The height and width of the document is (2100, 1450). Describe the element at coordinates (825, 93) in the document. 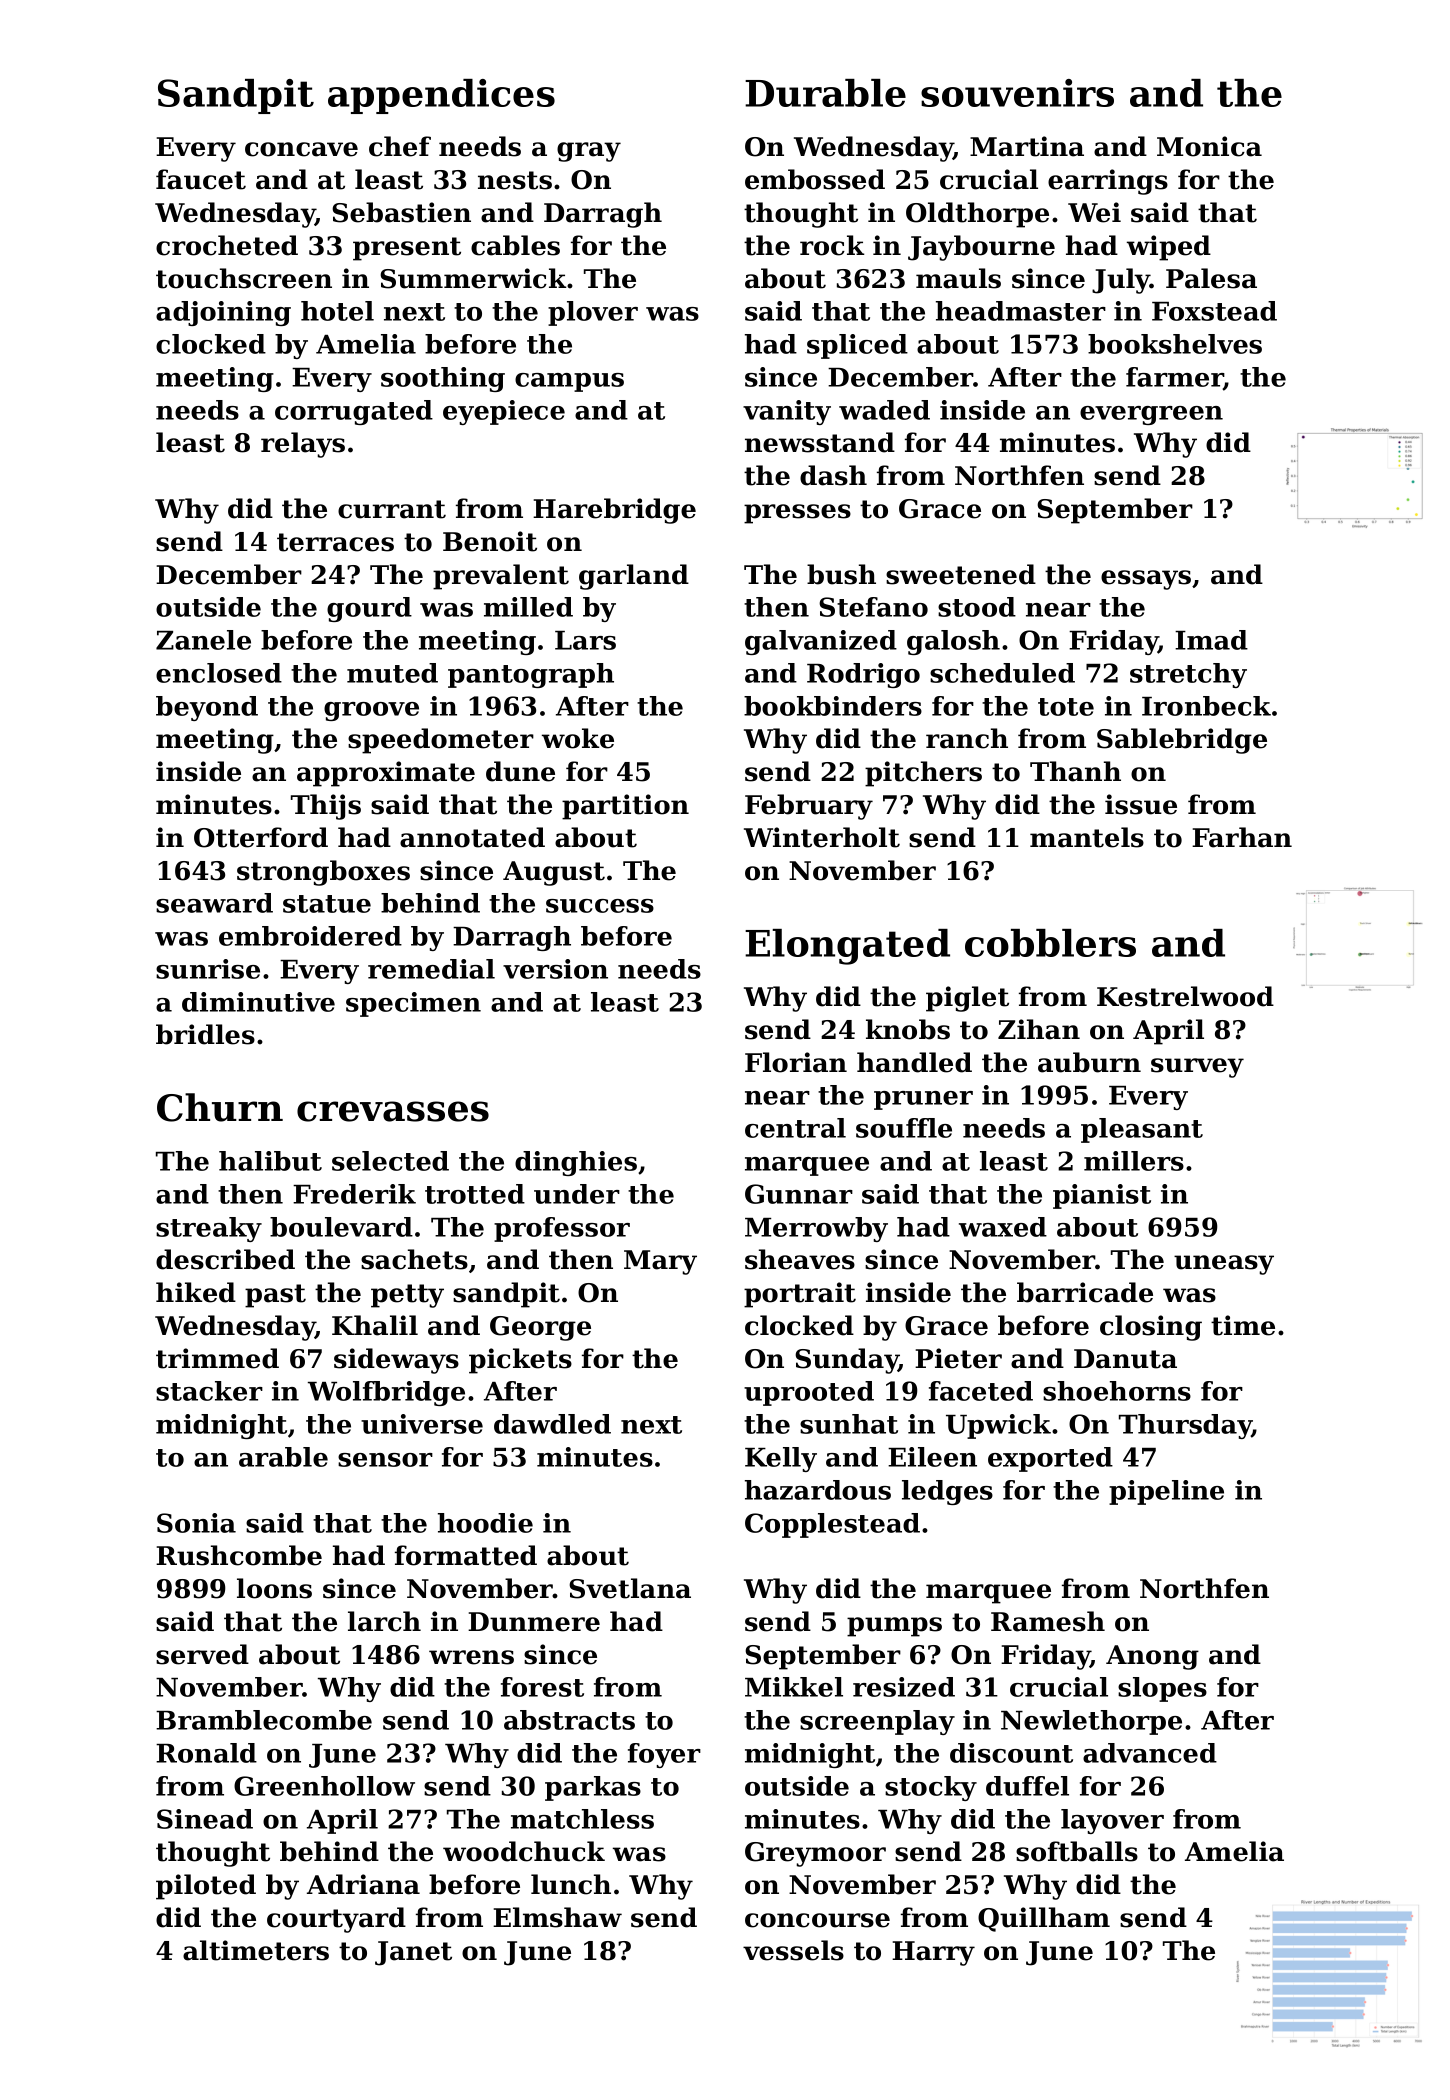

I see `Durable` at that location.
